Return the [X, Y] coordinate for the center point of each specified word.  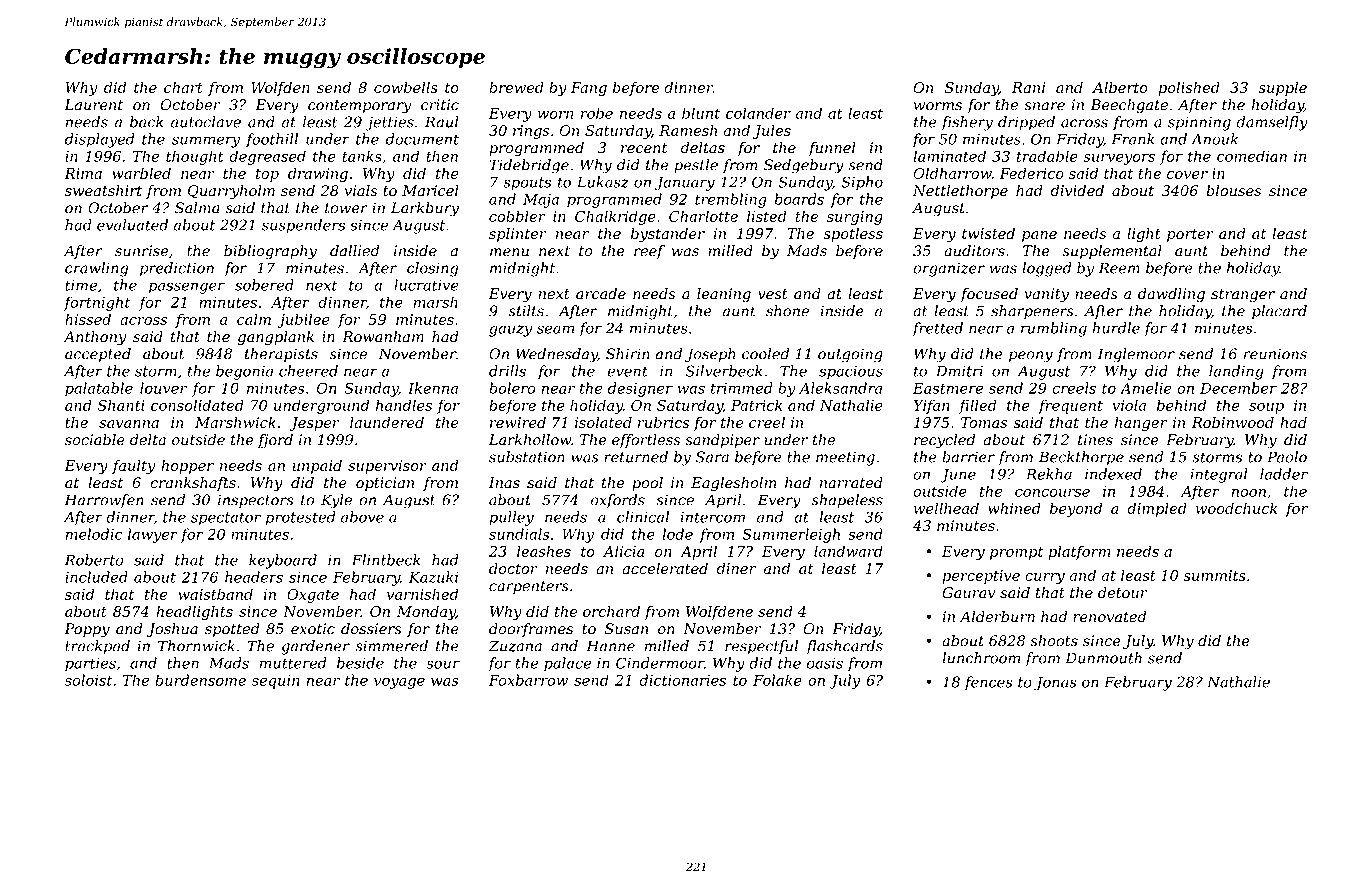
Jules [772, 131]
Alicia [623, 551]
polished [1189, 88]
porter [1190, 235]
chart [183, 87]
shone [787, 311]
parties [90, 665]
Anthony [94, 338]
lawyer [153, 535]
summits [1214, 575]
